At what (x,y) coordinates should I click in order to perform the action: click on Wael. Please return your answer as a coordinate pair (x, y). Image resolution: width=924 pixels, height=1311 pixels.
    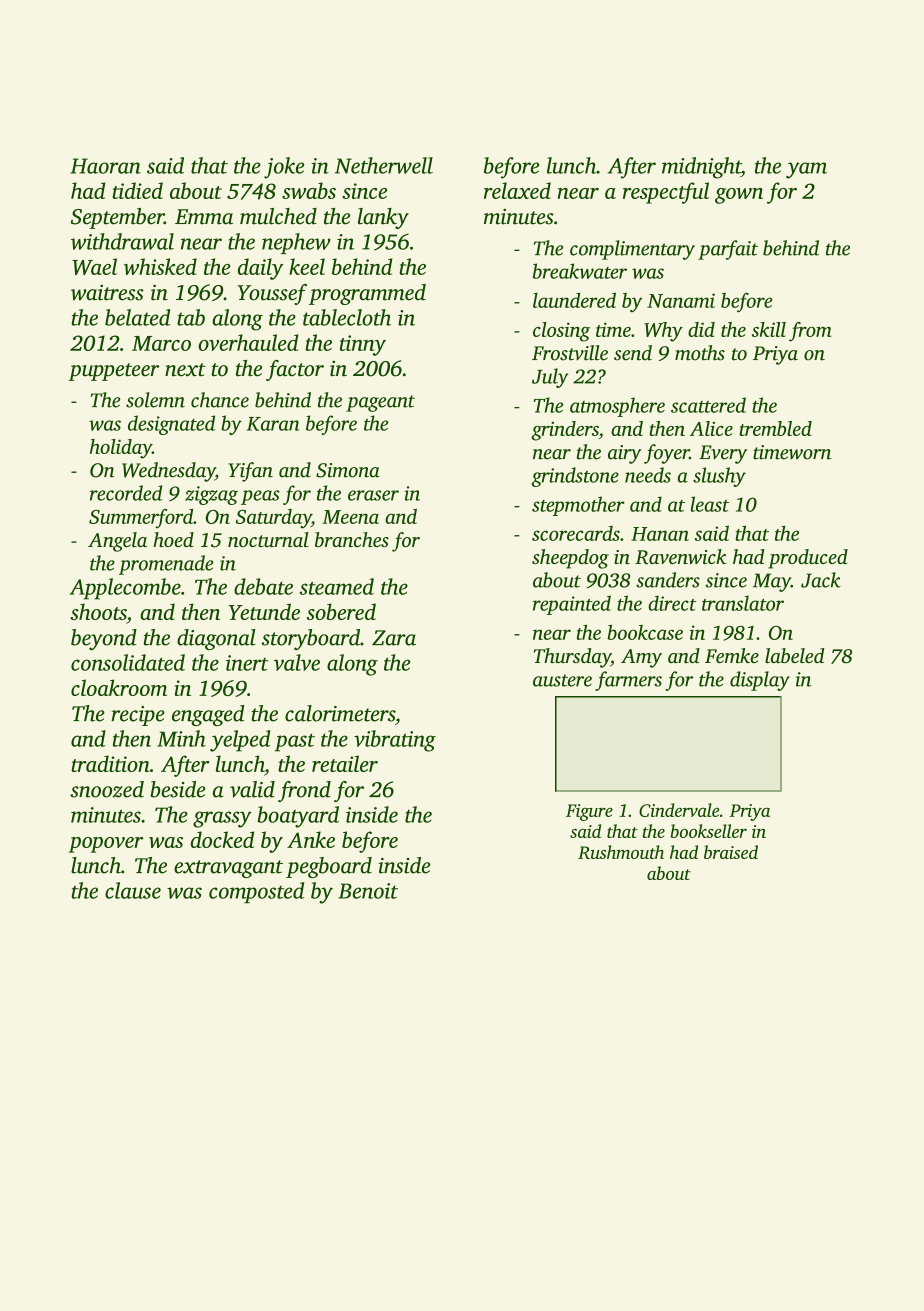
    Looking at the image, I should click on (94, 266).
